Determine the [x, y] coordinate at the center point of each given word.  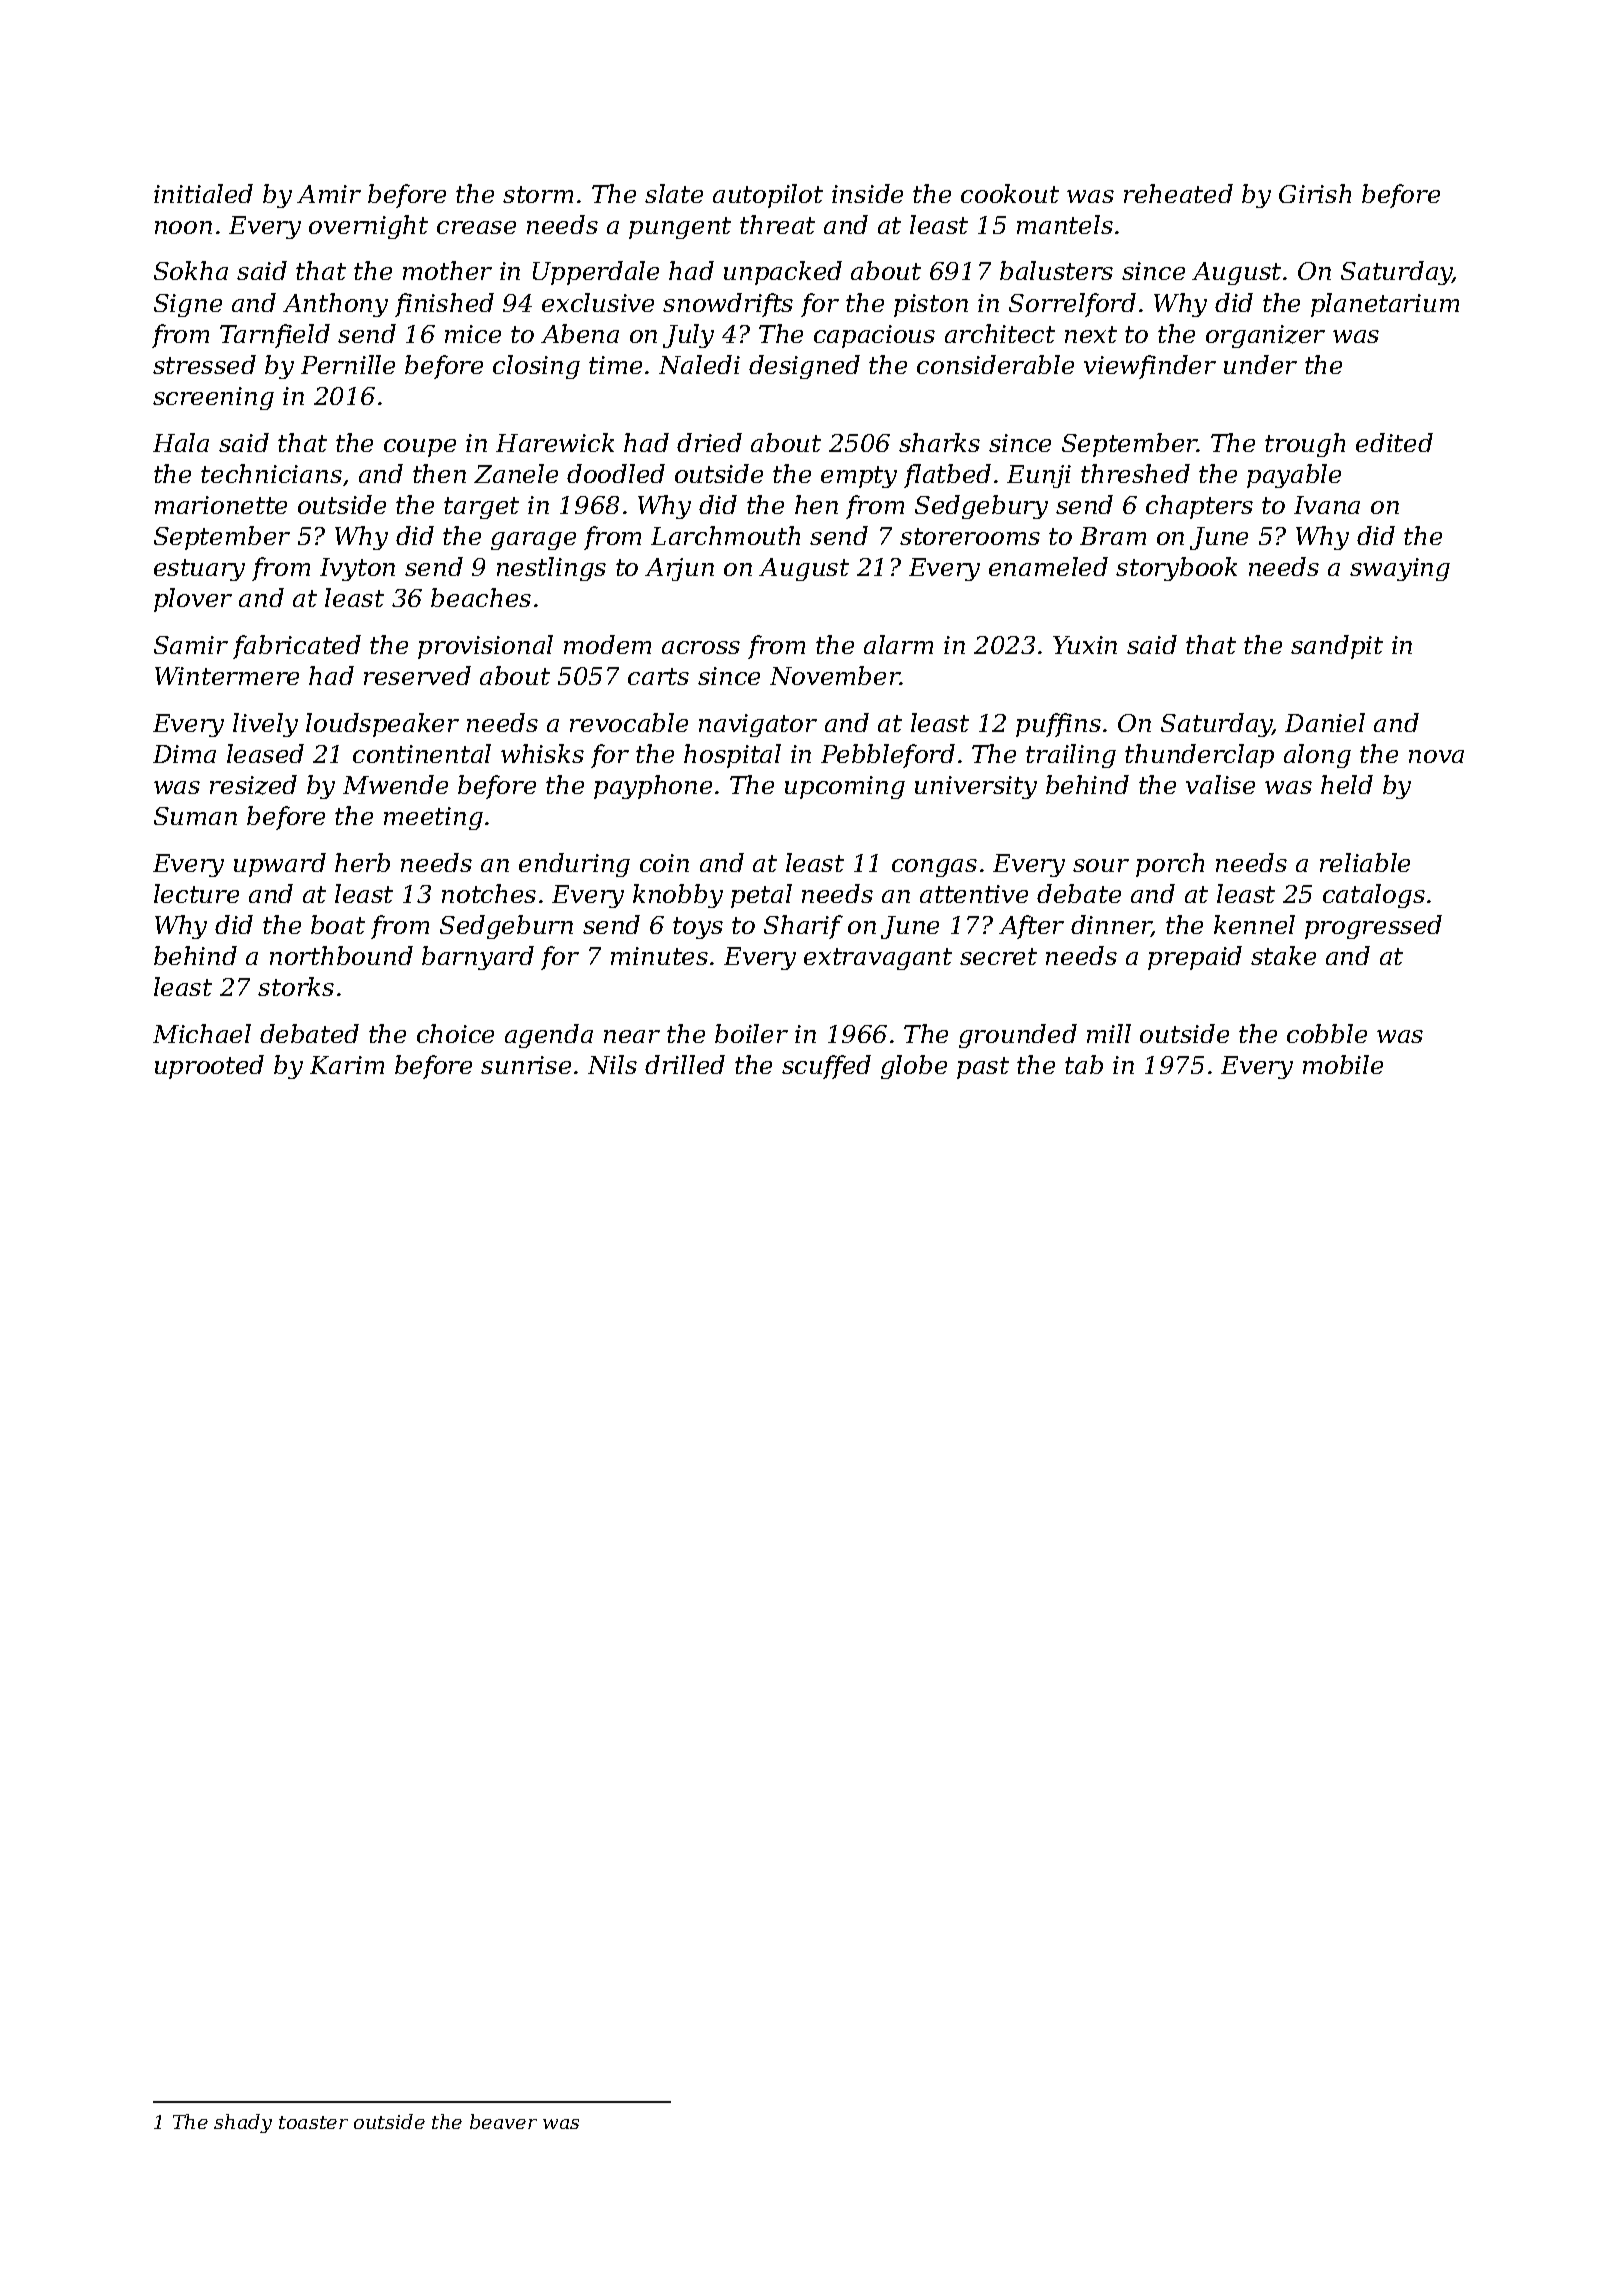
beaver [503, 2121]
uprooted [209, 1067]
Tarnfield [275, 336]
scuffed [826, 1067]
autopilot [768, 196]
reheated [1178, 193]
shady [243, 2123]
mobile [1343, 1064]
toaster [313, 2122]
